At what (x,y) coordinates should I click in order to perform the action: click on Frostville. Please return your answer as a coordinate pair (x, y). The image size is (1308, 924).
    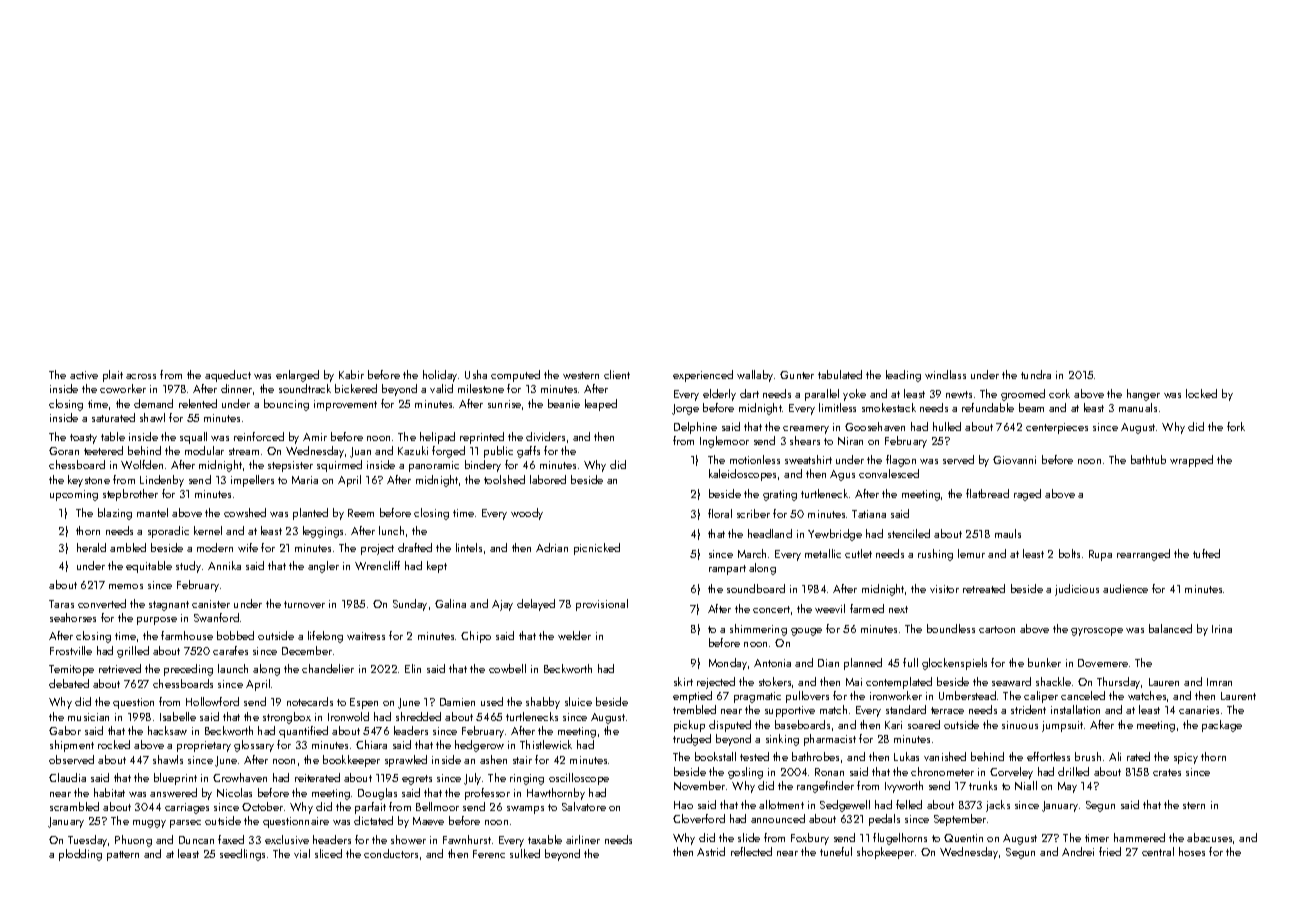
    Looking at the image, I should click on (71, 650).
